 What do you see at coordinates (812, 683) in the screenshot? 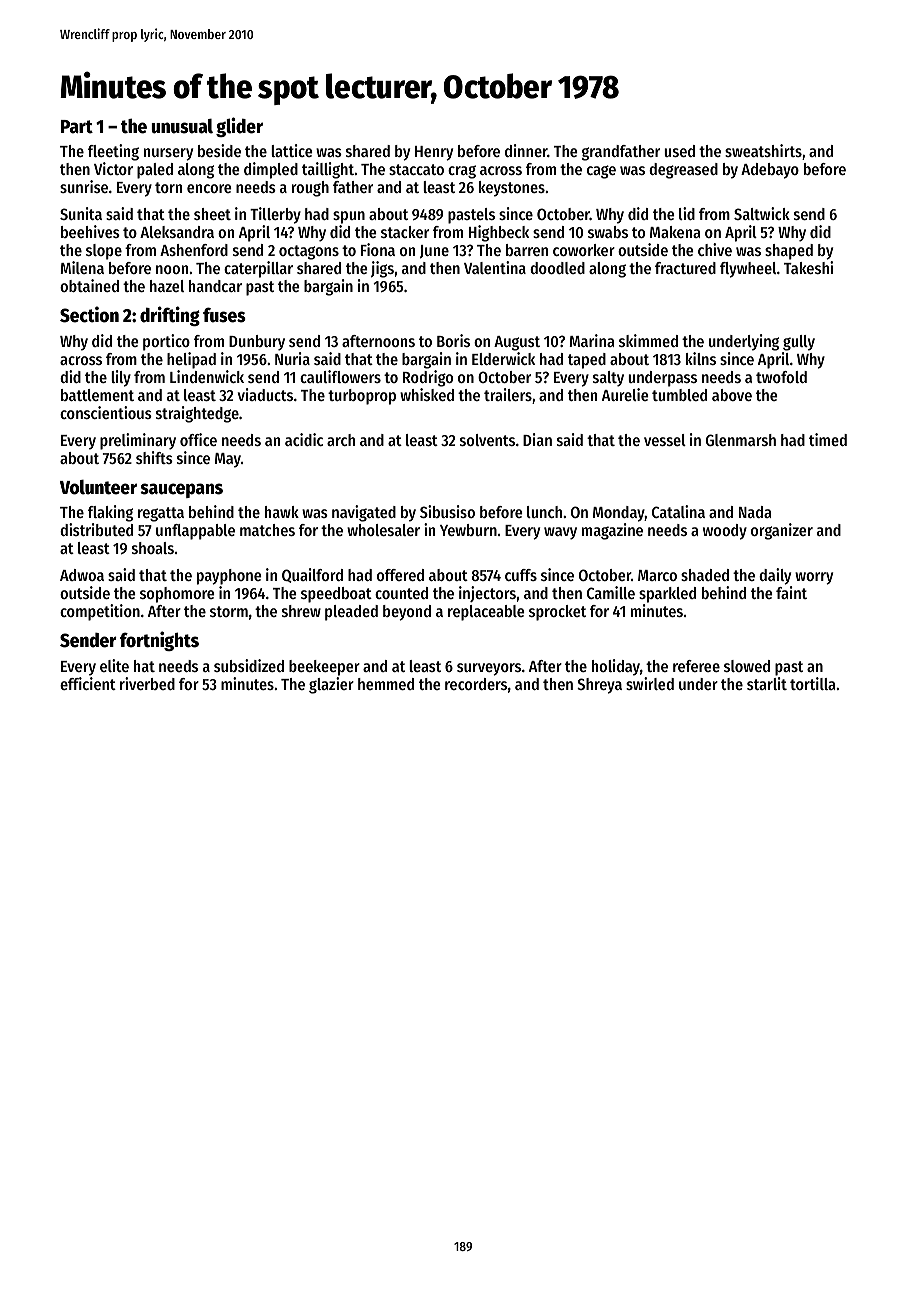
I see `tortilla` at bounding box center [812, 683].
